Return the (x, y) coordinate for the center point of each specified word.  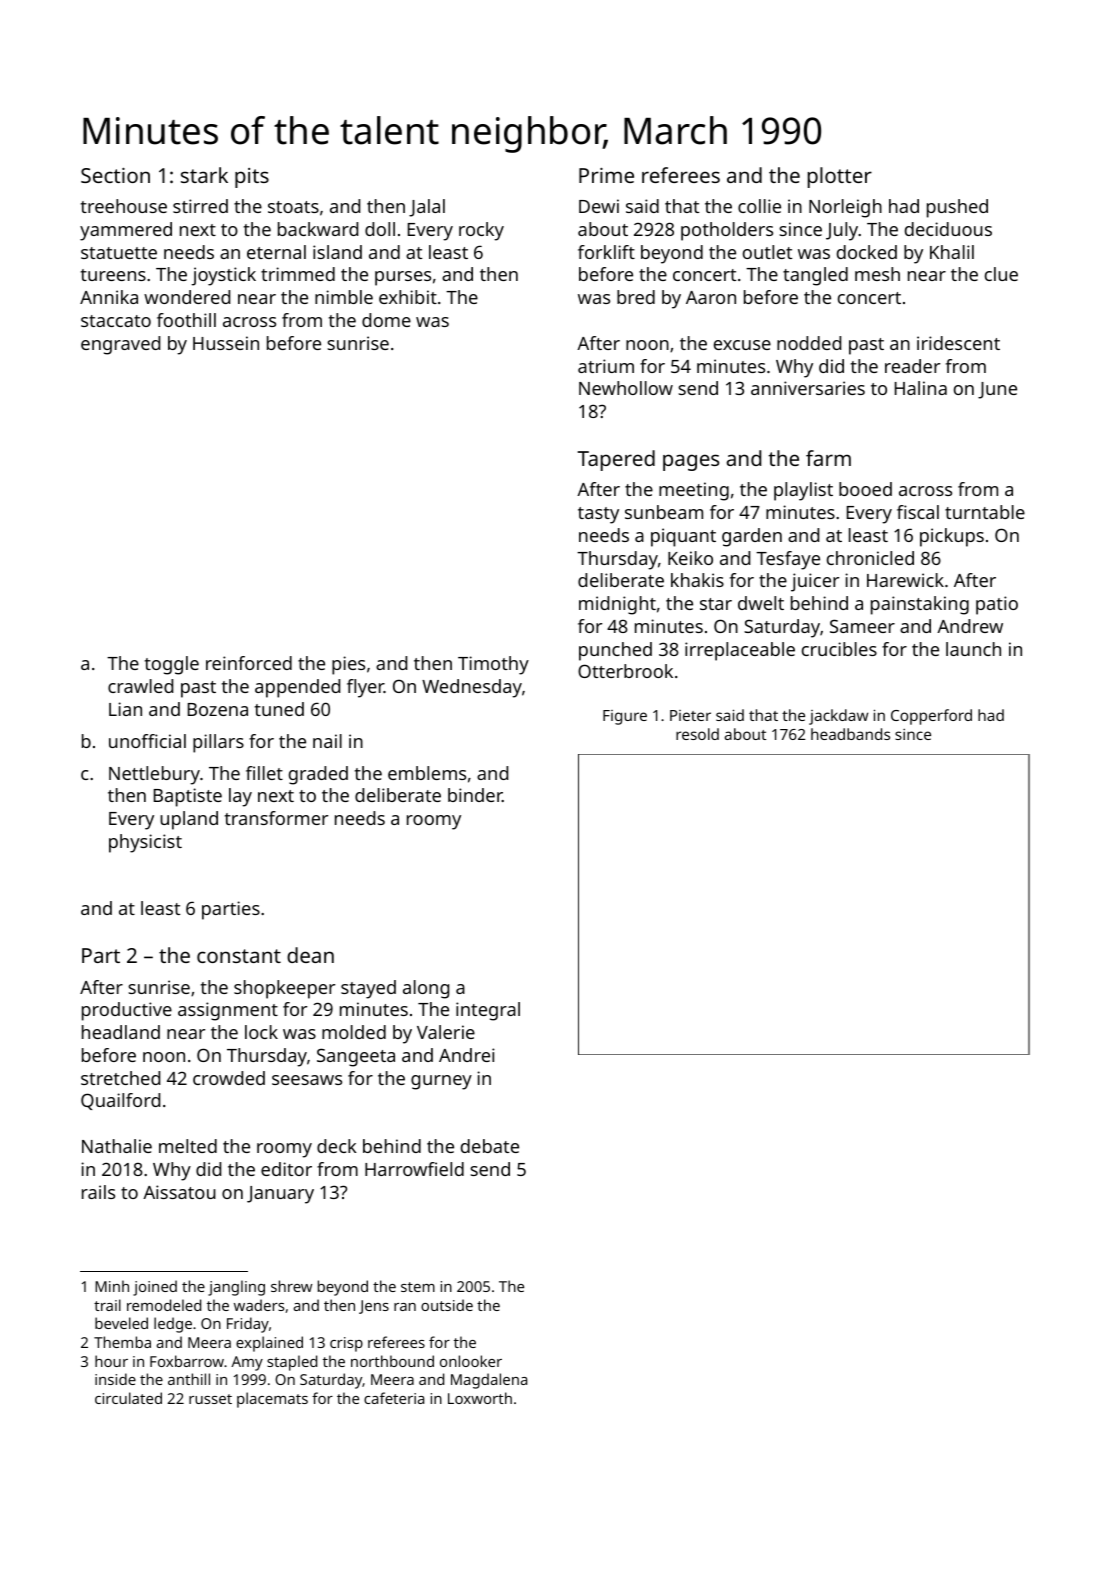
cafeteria (394, 1398)
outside (447, 1305)
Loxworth (480, 1398)
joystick (223, 276)
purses (403, 278)
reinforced (249, 663)
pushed (957, 208)
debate (490, 1146)
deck (337, 1146)
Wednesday (472, 688)
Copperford (931, 717)
